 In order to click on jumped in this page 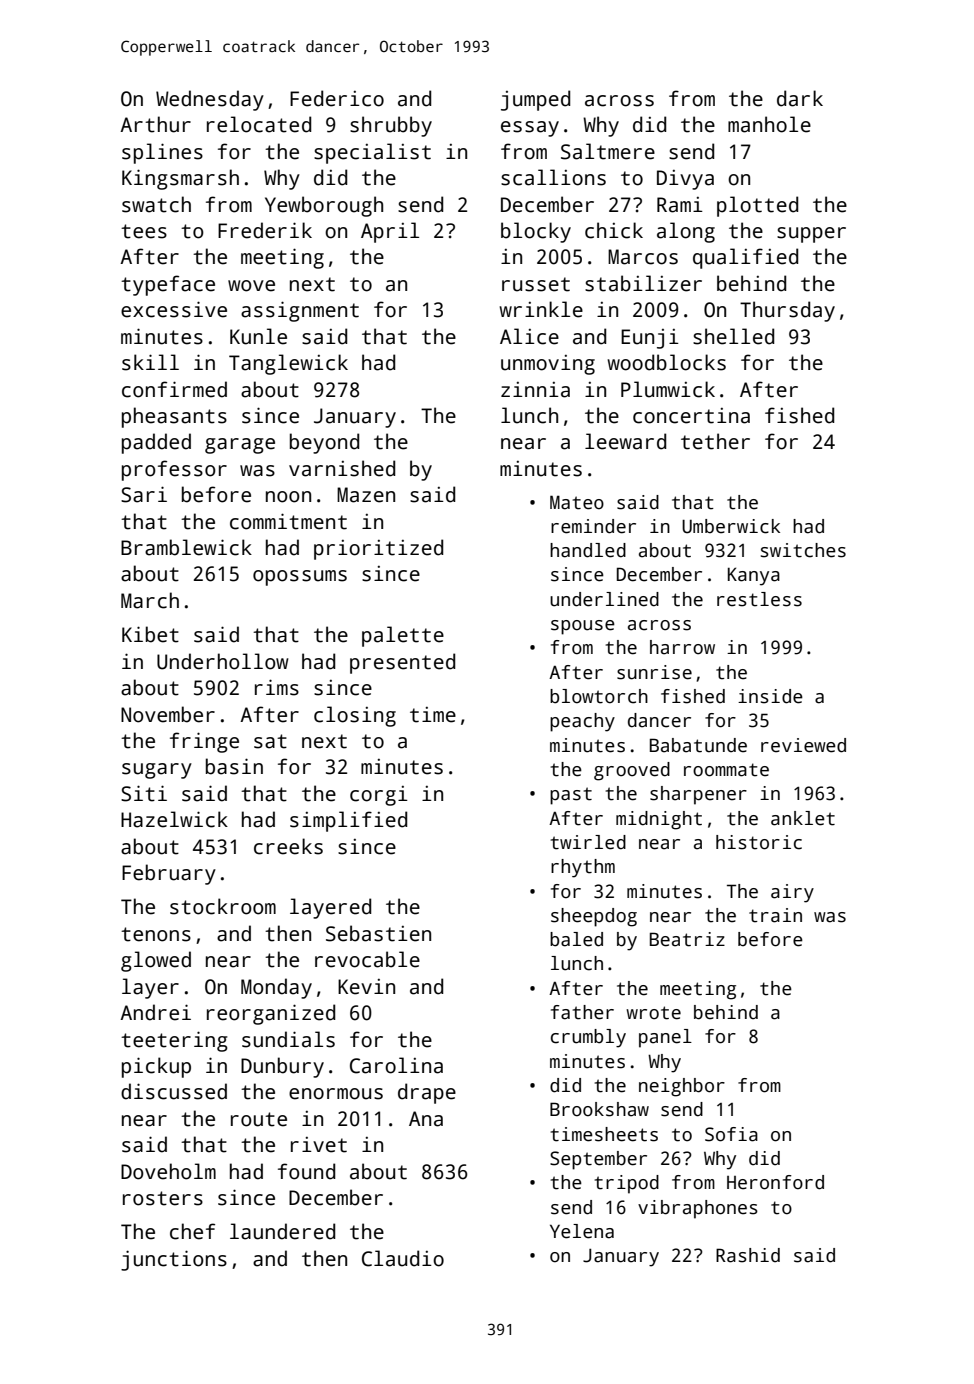, I will do `click(535, 100)`.
